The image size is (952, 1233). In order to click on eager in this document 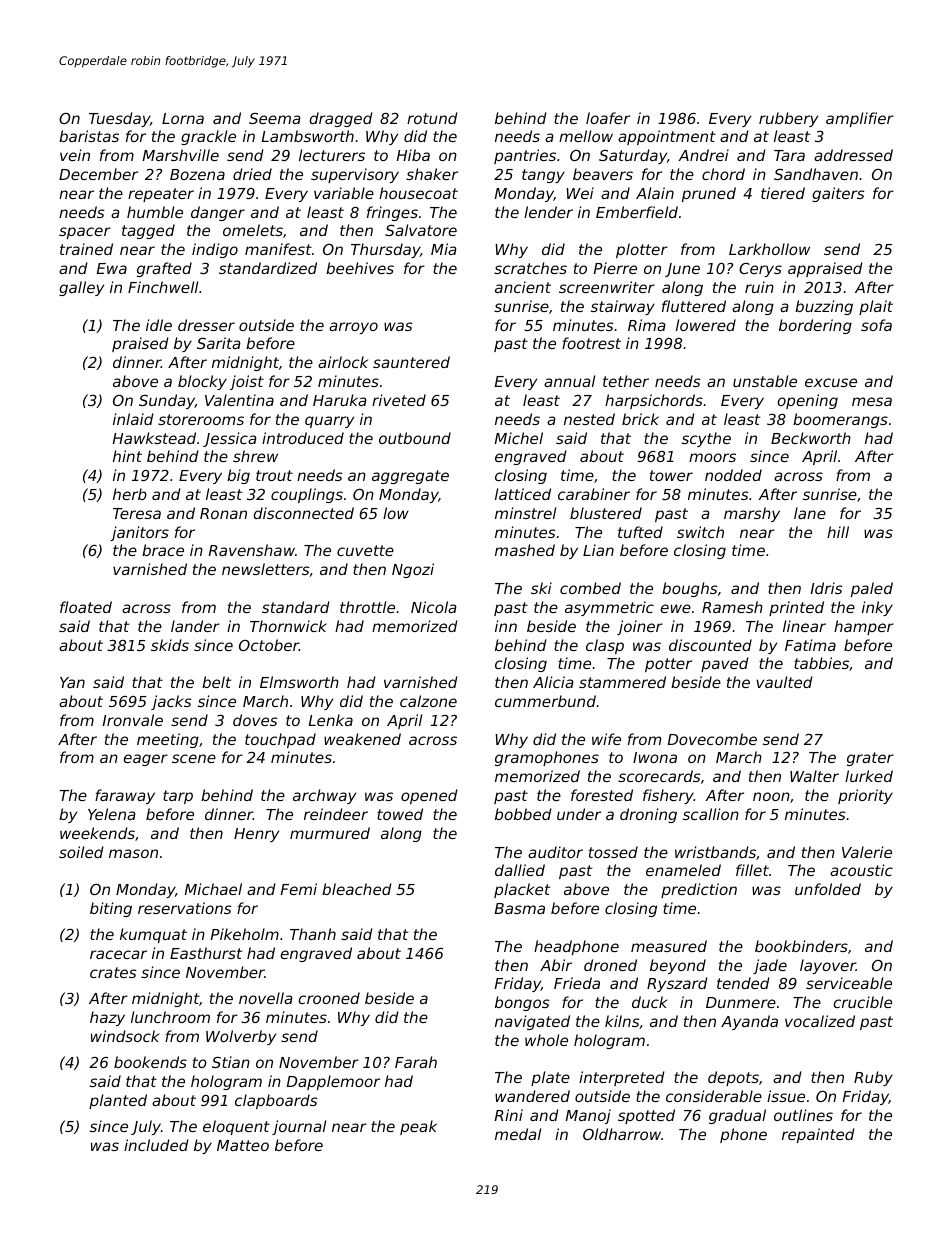, I will do `click(145, 760)`.
